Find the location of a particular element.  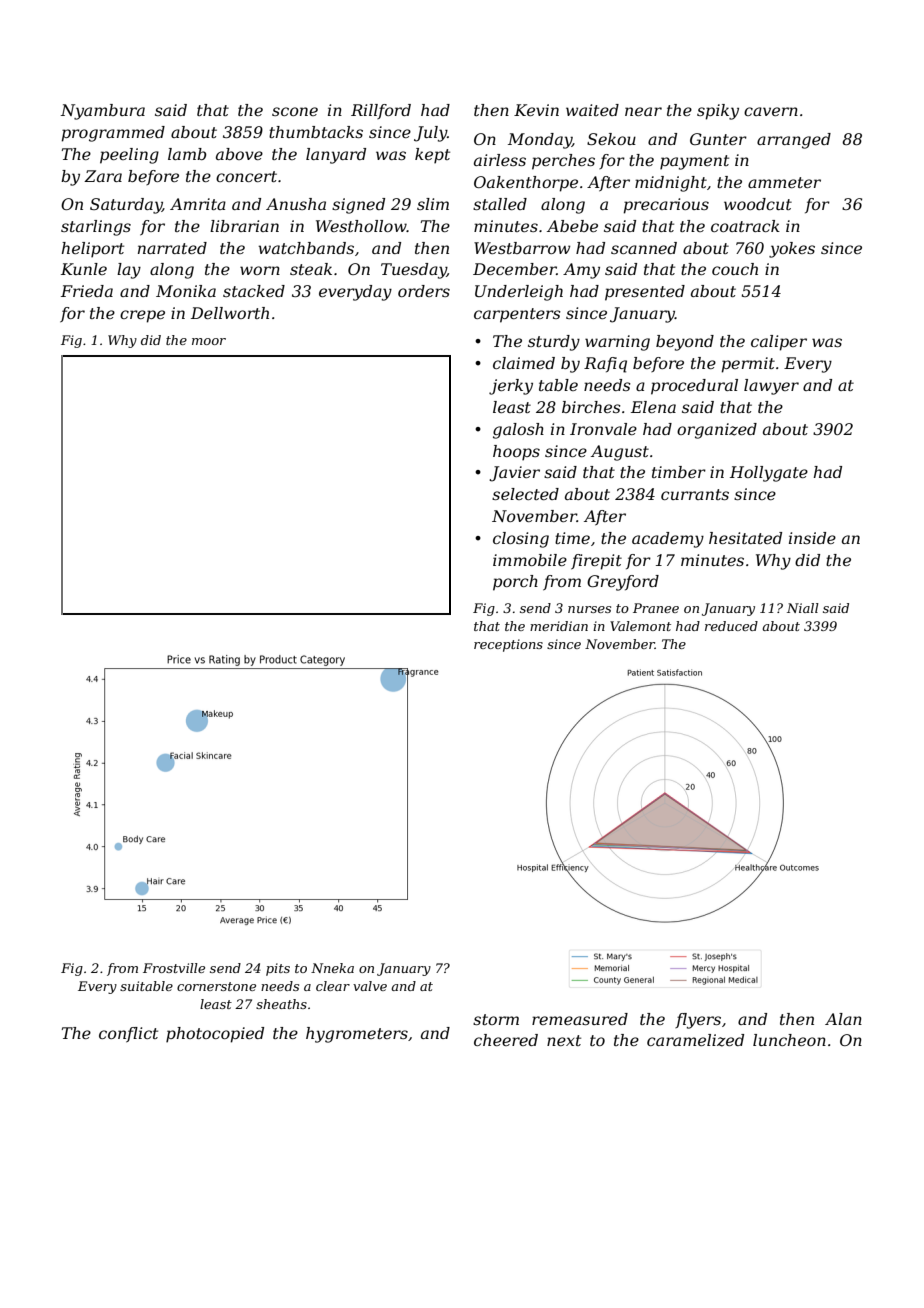

hesitated is located at coordinates (745, 538).
